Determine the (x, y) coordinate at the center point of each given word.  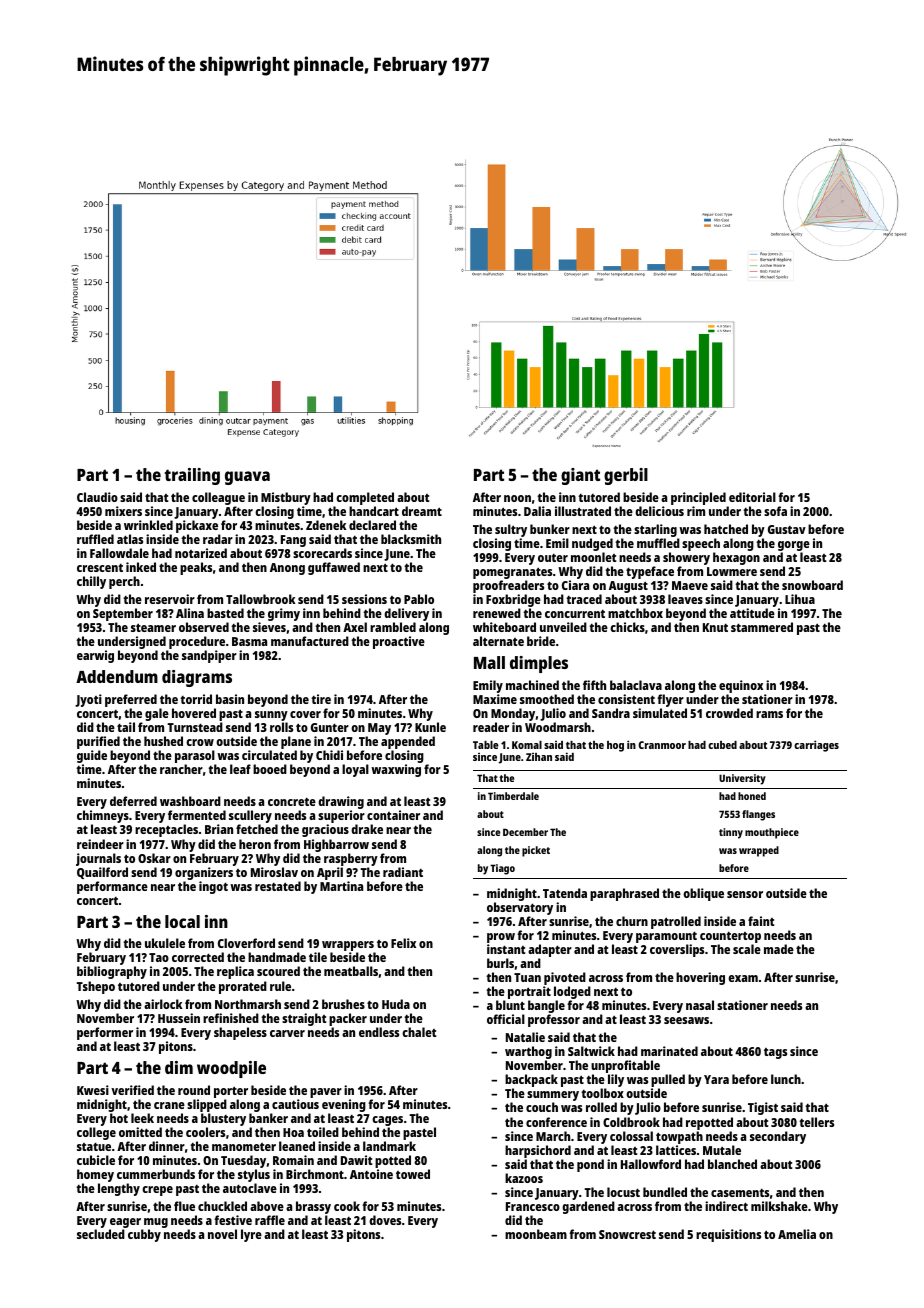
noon (517, 498)
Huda (396, 1004)
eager (125, 1223)
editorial (752, 497)
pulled (668, 1081)
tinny (731, 833)
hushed (163, 741)
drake (367, 829)
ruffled (95, 539)
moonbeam (536, 1234)
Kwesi (93, 1090)
